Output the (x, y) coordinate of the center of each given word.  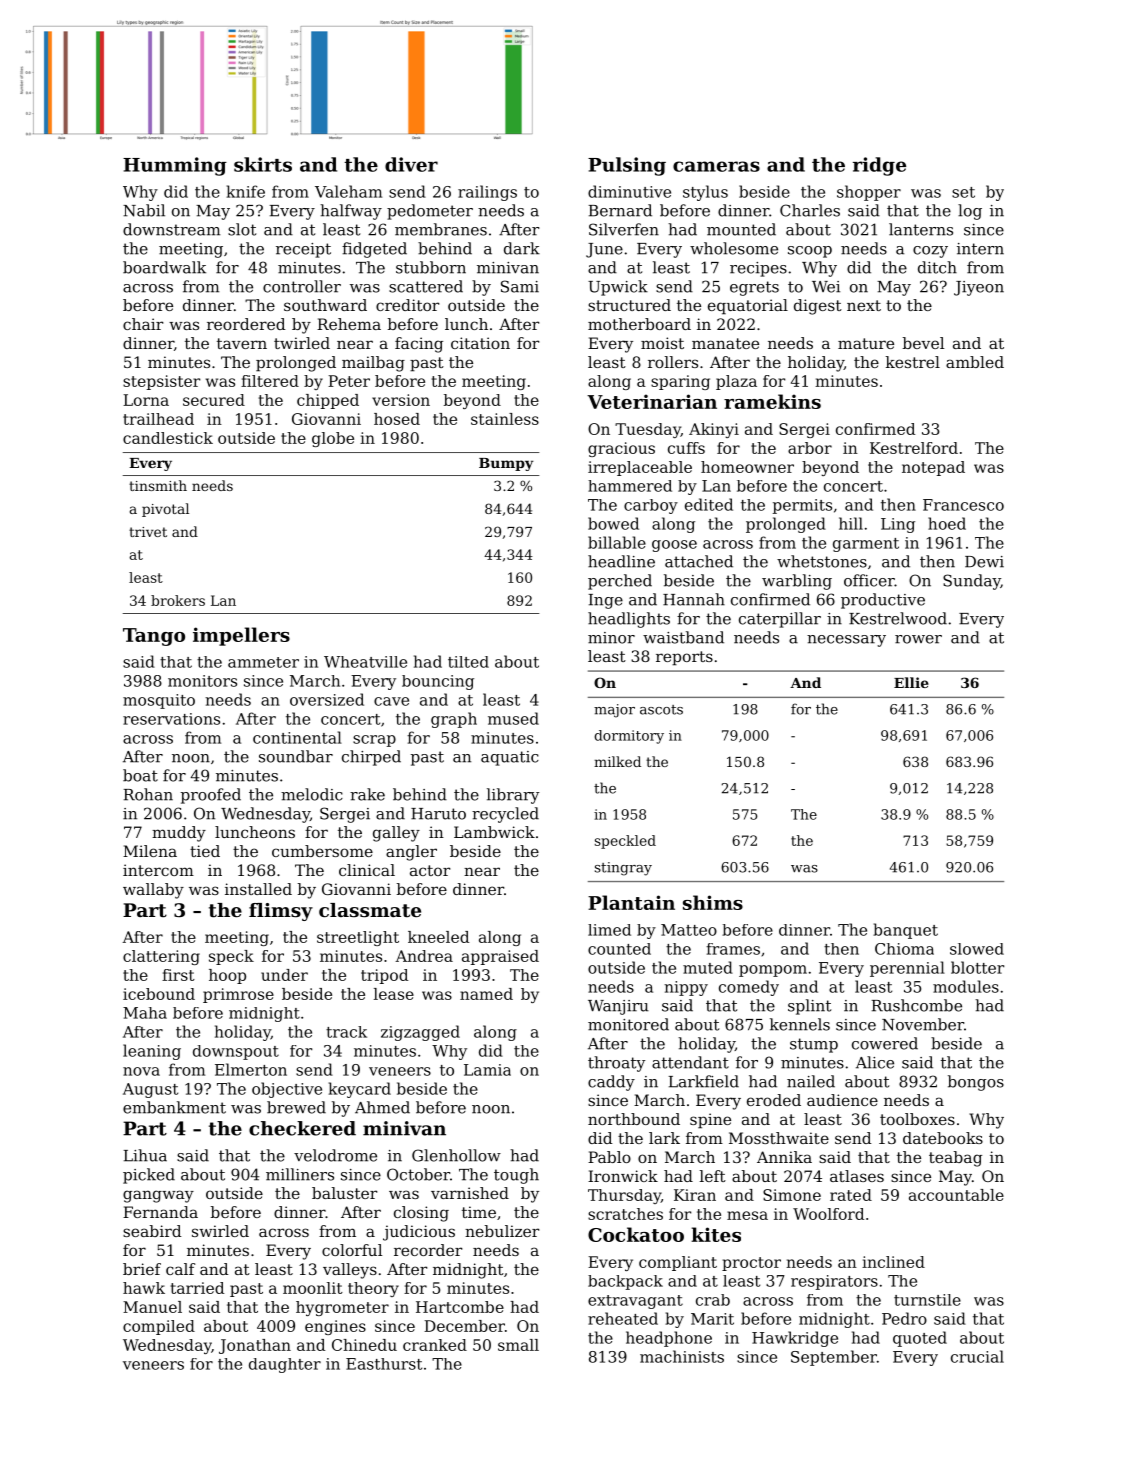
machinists (682, 1356)
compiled (159, 1327)
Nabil (144, 210)
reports (684, 658)
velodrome (335, 1155)
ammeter (263, 662)
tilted (468, 662)
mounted (741, 229)
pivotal (165, 510)
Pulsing (627, 166)
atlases (857, 1176)
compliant (678, 1263)
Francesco (963, 505)
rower (918, 639)
